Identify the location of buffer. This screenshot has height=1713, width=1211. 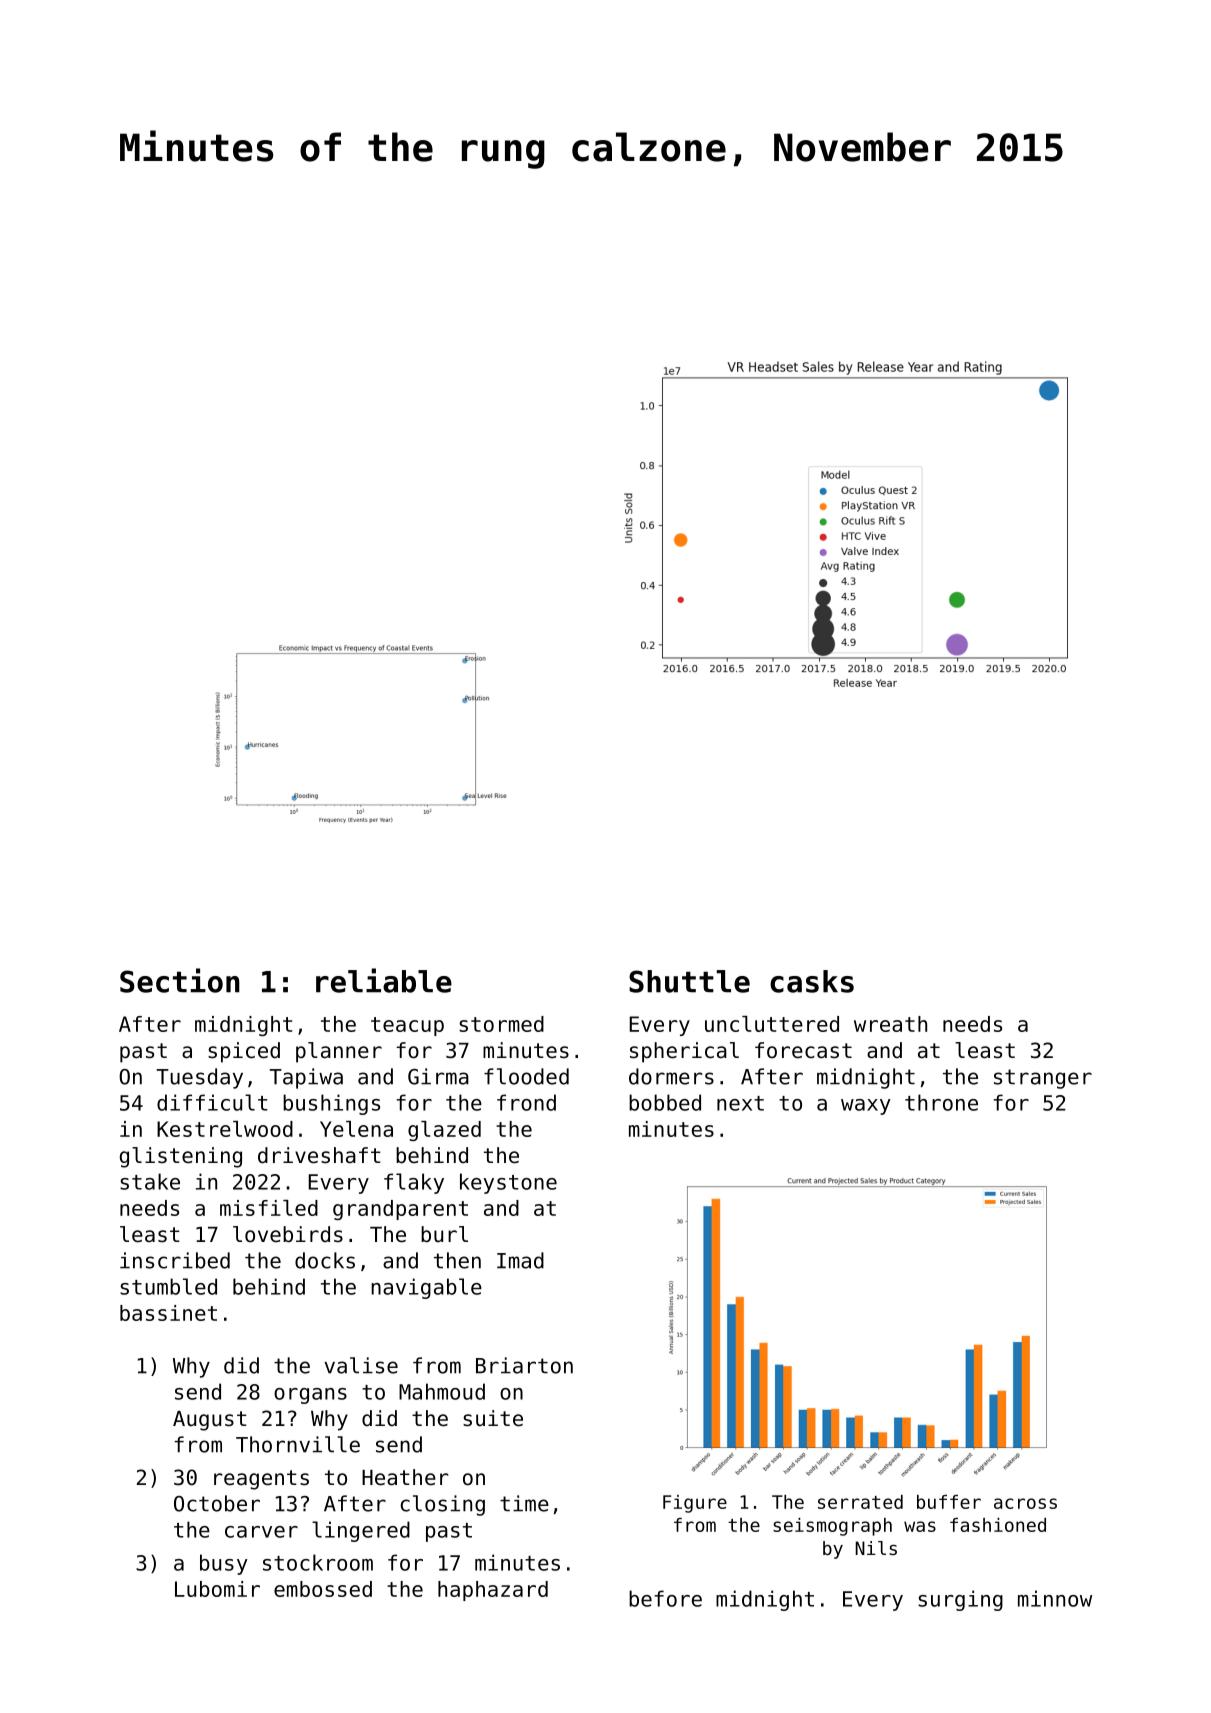
(949, 1502).
